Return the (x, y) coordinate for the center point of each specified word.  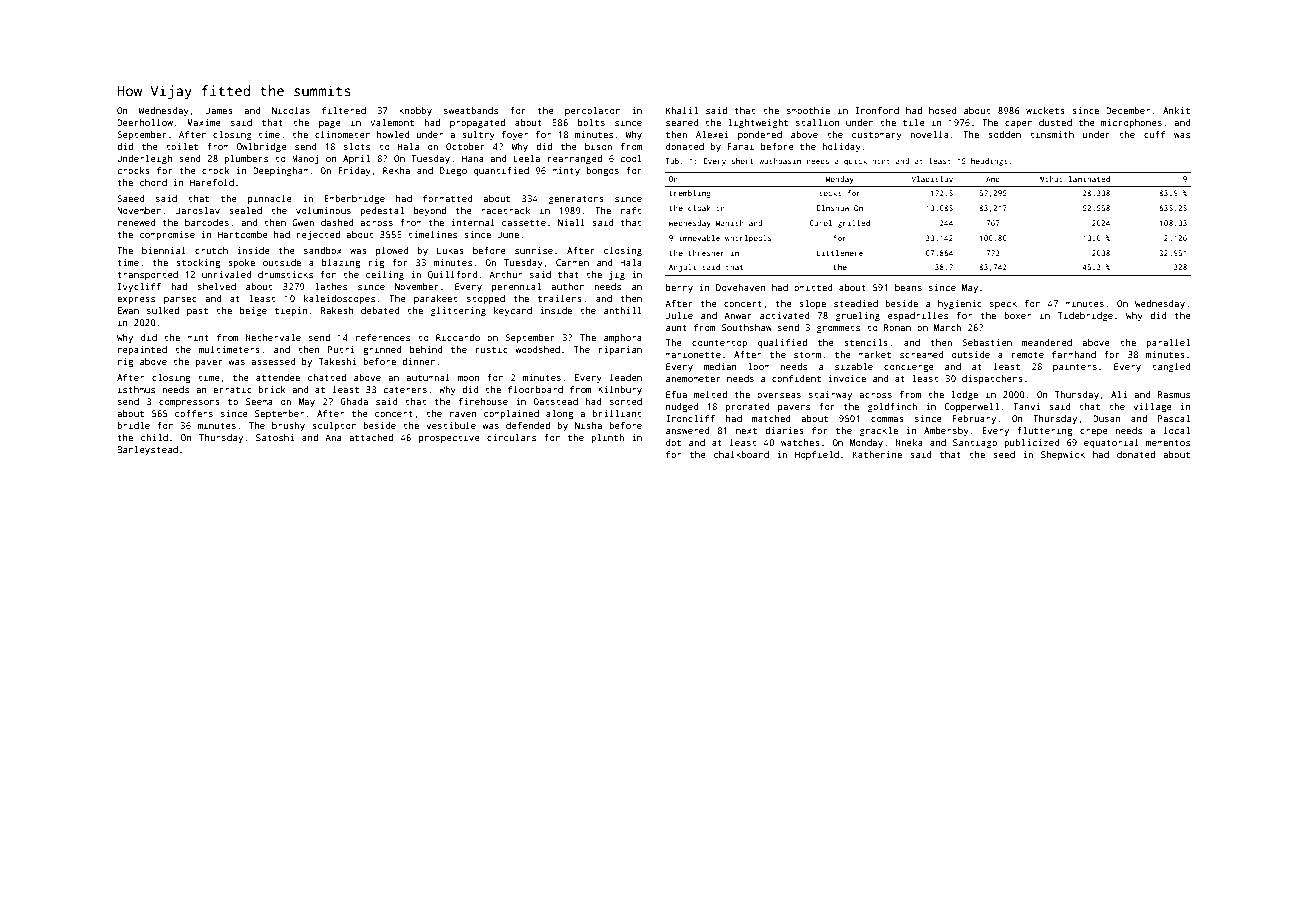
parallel (1168, 343)
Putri (341, 349)
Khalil (682, 110)
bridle (133, 425)
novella (929, 134)
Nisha (588, 425)
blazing (341, 263)
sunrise (534, 250)
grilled (854, 224)
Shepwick (1063, 455)
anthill (623, 310)
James (219, 110)
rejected (318, 235)
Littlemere (840, 253)
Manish (730, 223)
